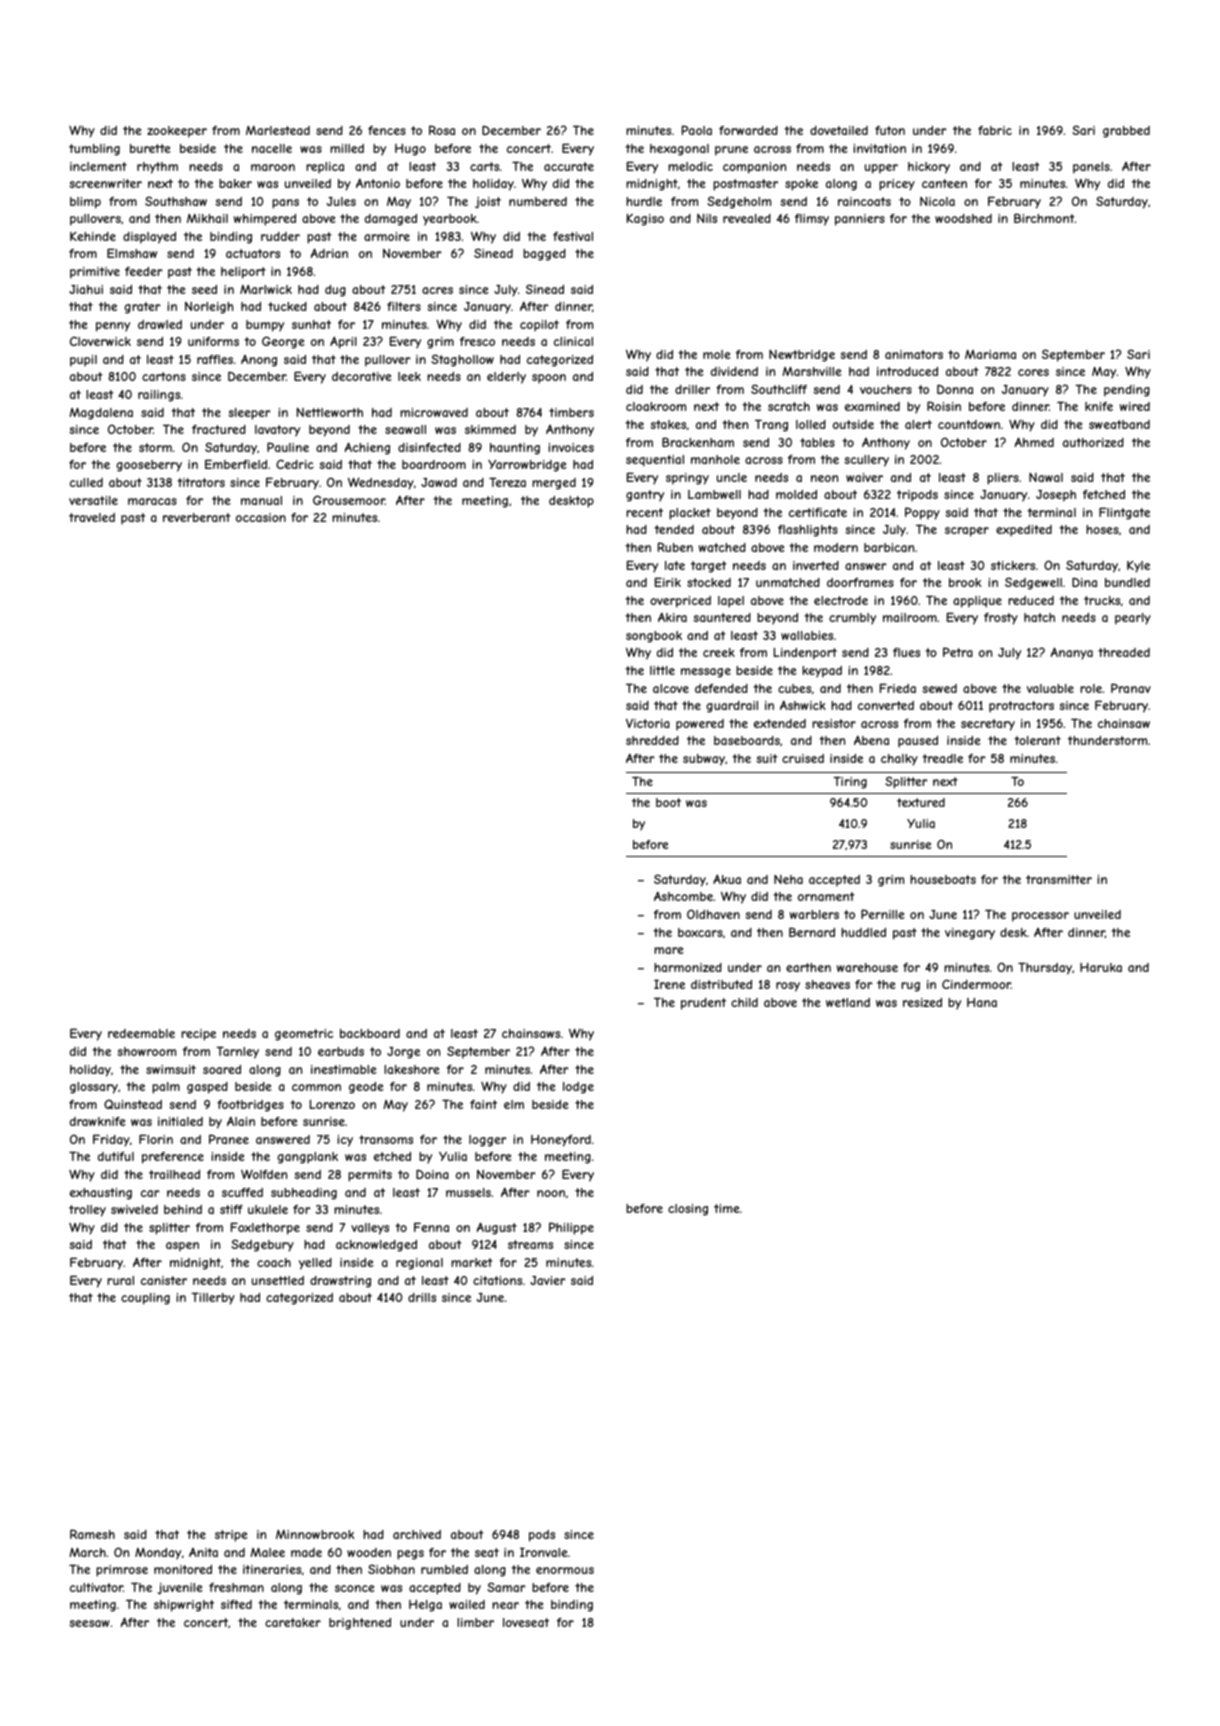  I want to click on caretaker, so click(293, 1622).
